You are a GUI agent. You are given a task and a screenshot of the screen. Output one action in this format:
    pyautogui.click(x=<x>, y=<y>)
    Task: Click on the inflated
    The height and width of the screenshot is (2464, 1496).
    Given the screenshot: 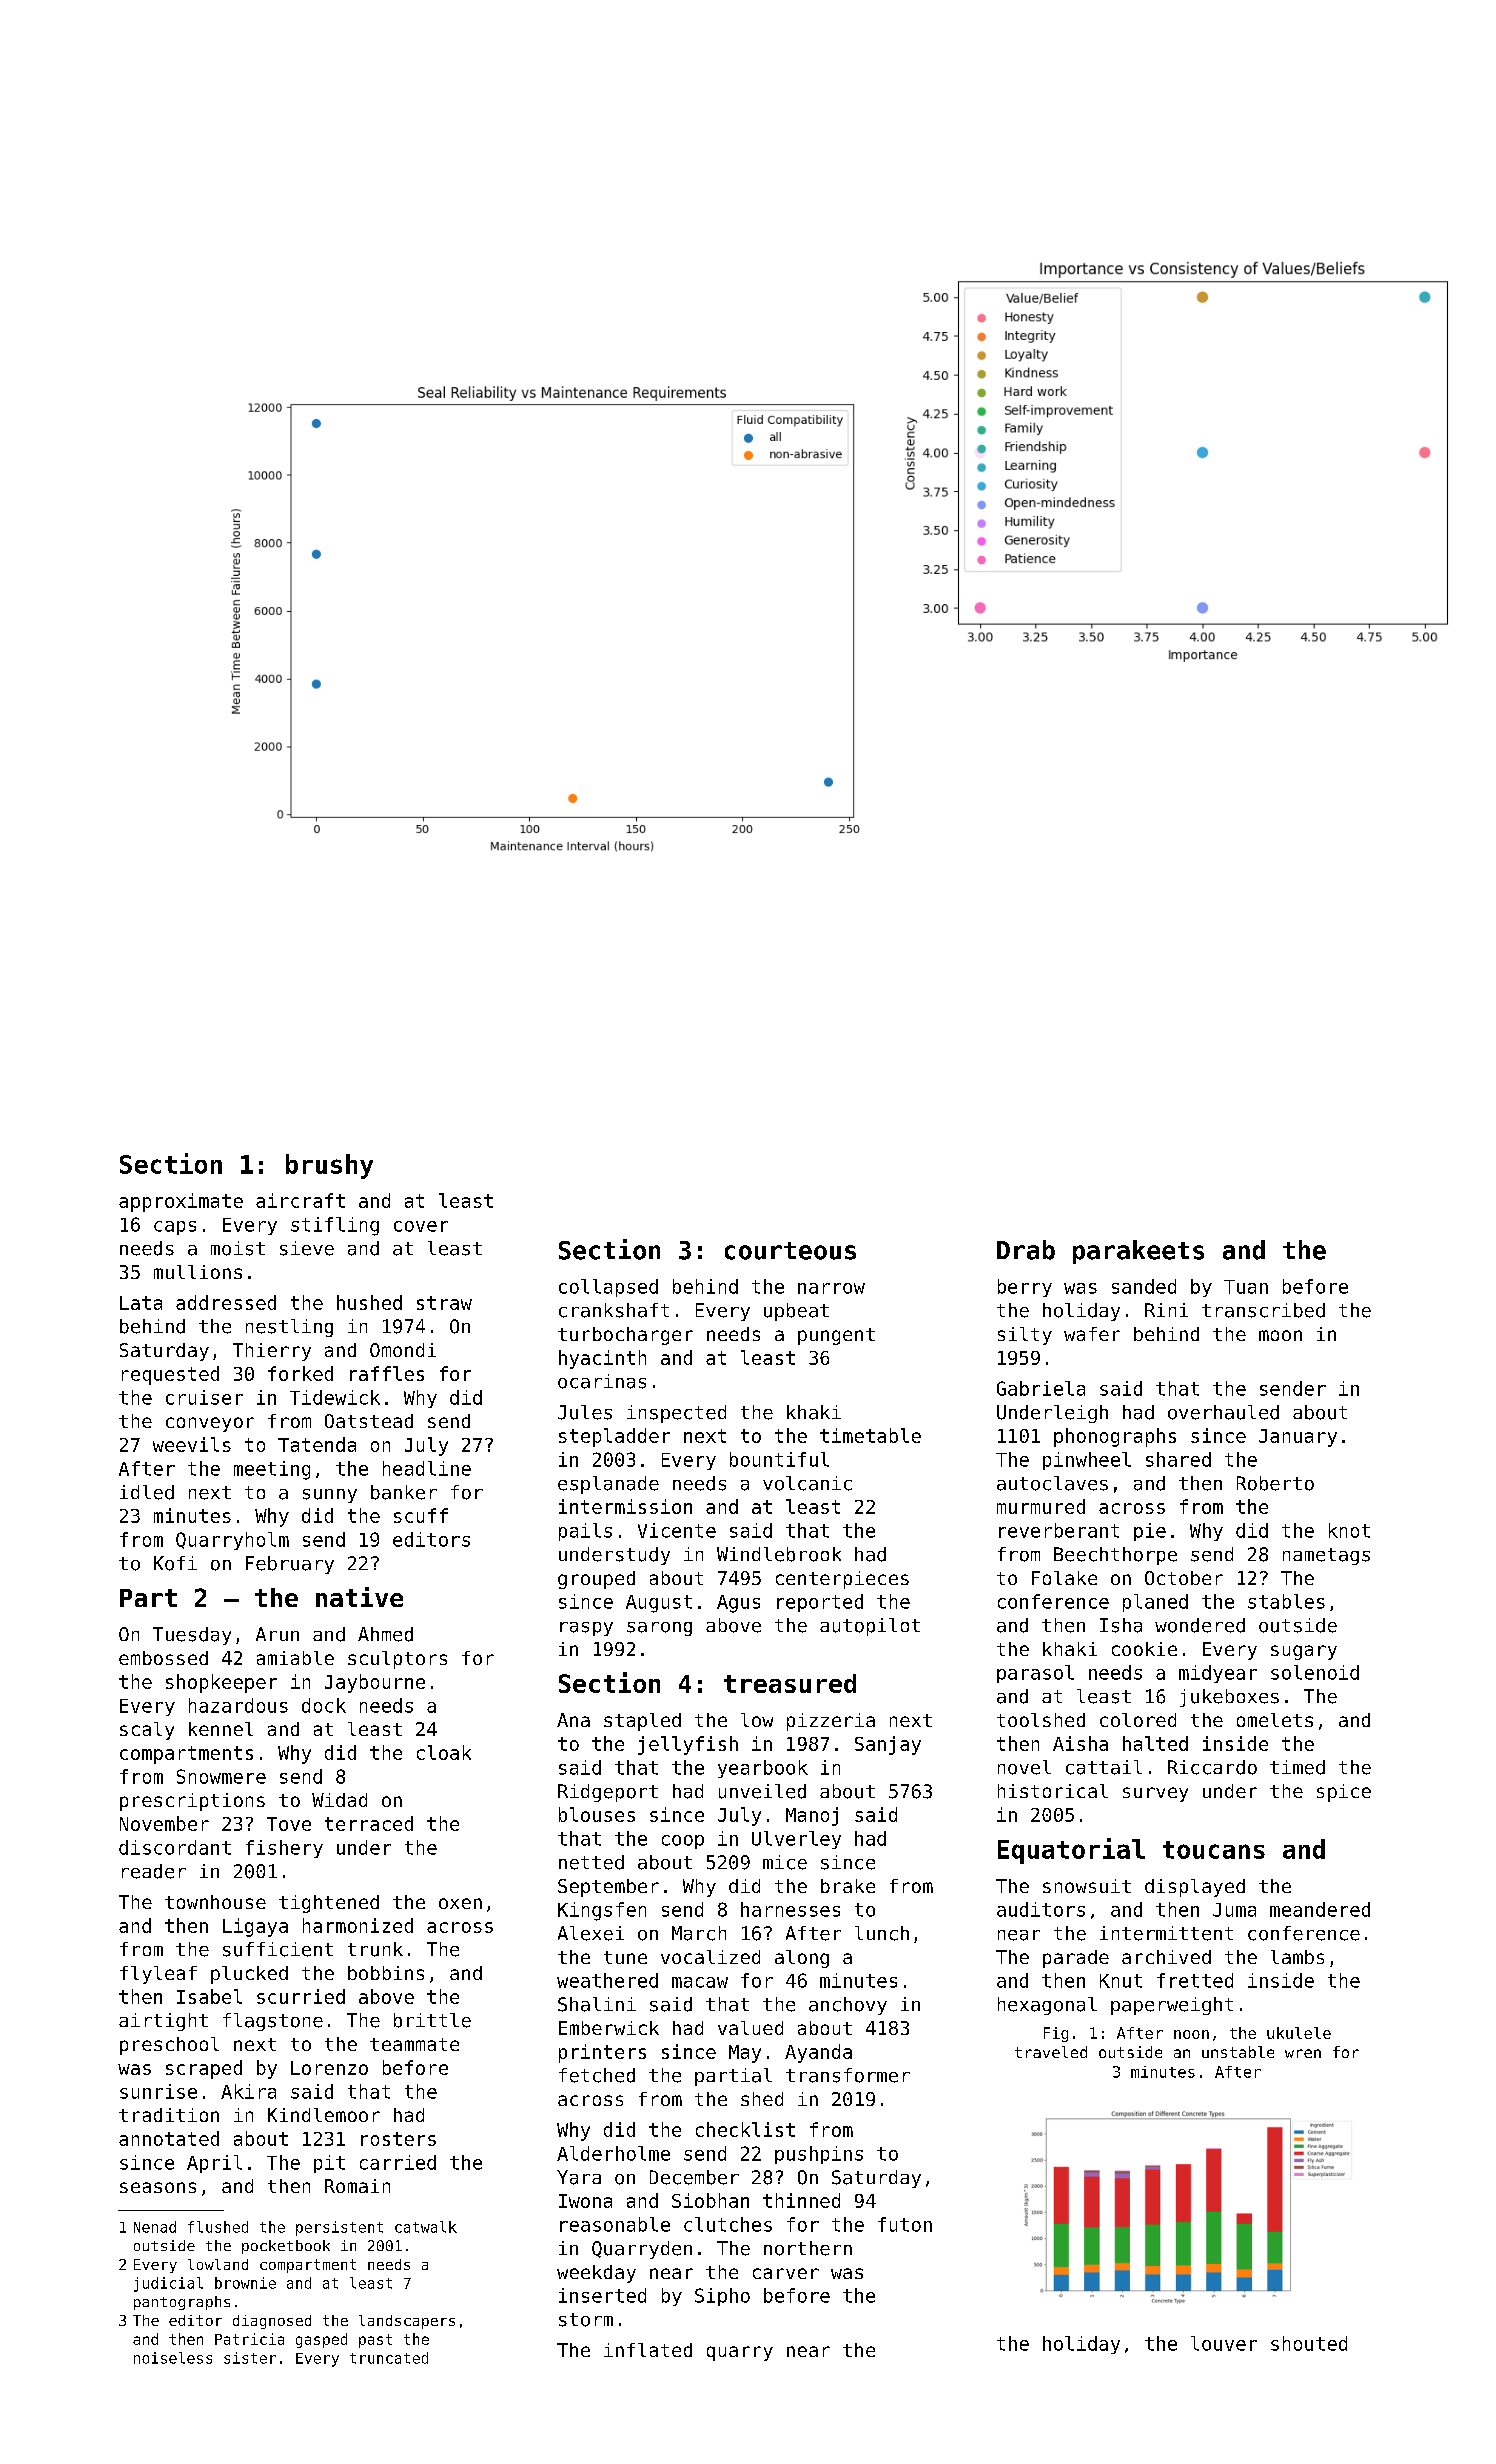 What is the action you would take?
    pyautogui.click(x=648, y=2350)
